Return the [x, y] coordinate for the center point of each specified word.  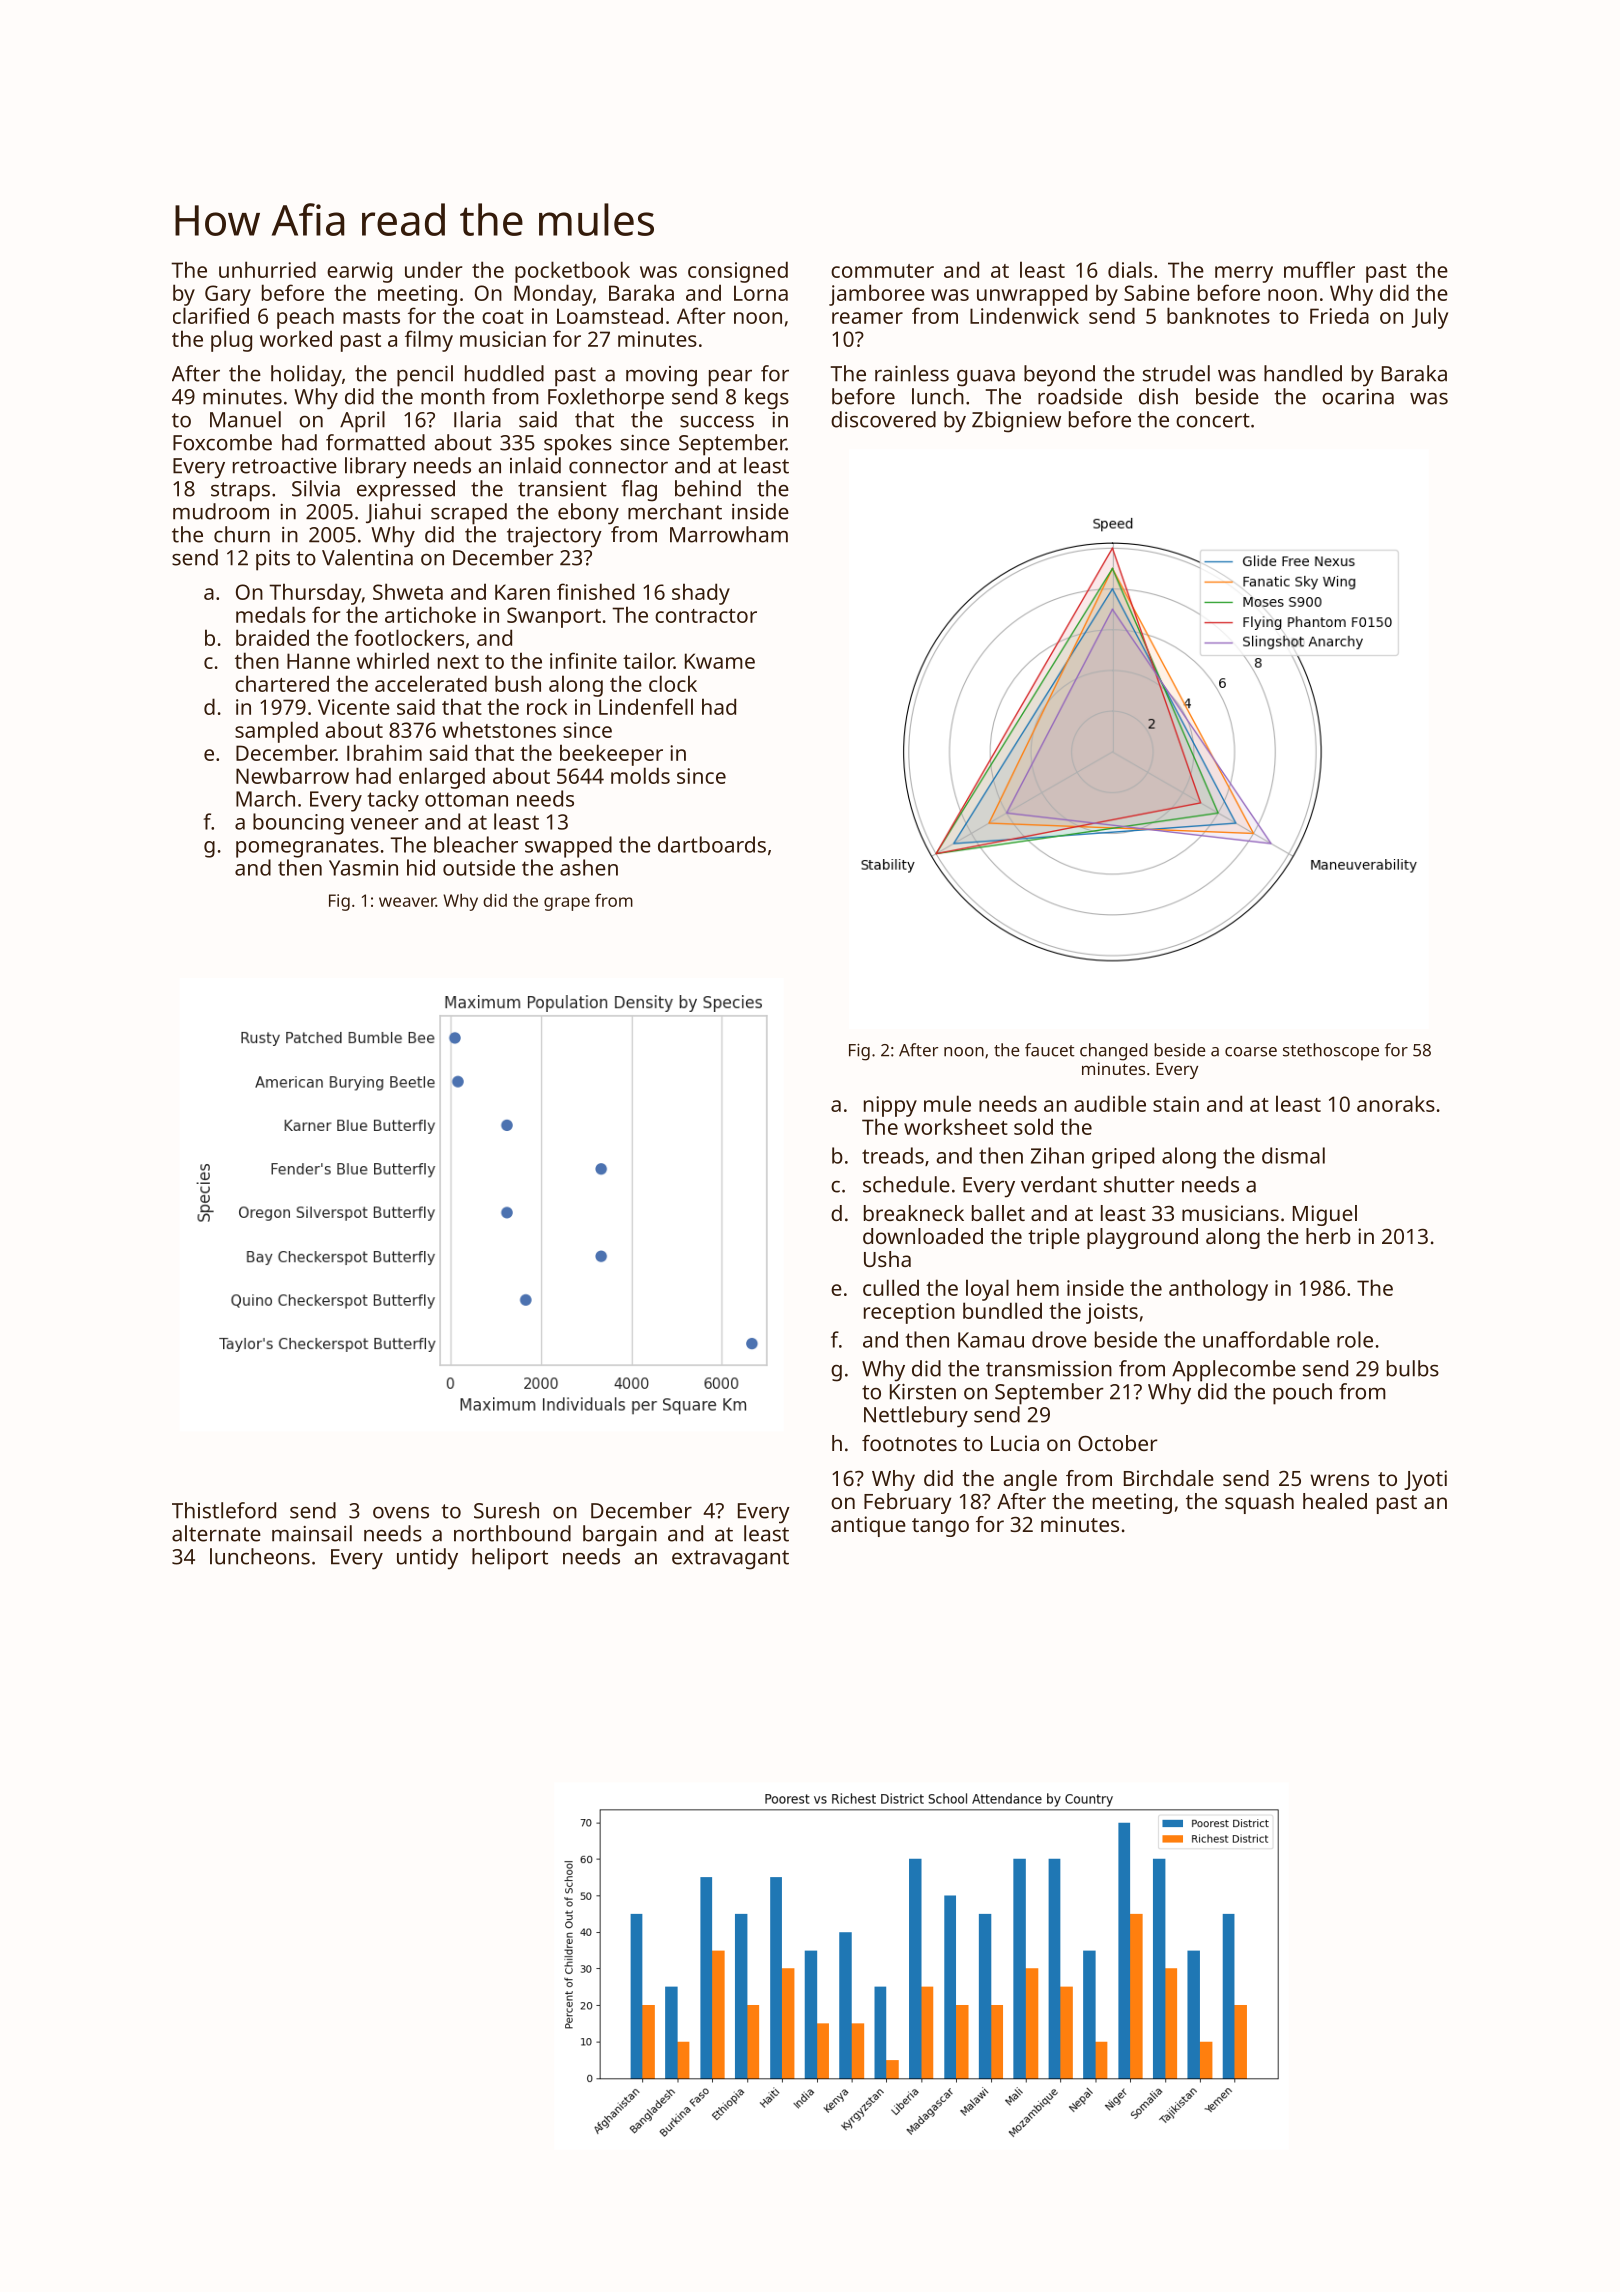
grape [567, 904]
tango [940, 1527]
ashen [589, 867]
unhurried [267, 269]
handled [1303, 373]
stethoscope [1331, 1052]
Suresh [506, 1510]
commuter [882, 271]
